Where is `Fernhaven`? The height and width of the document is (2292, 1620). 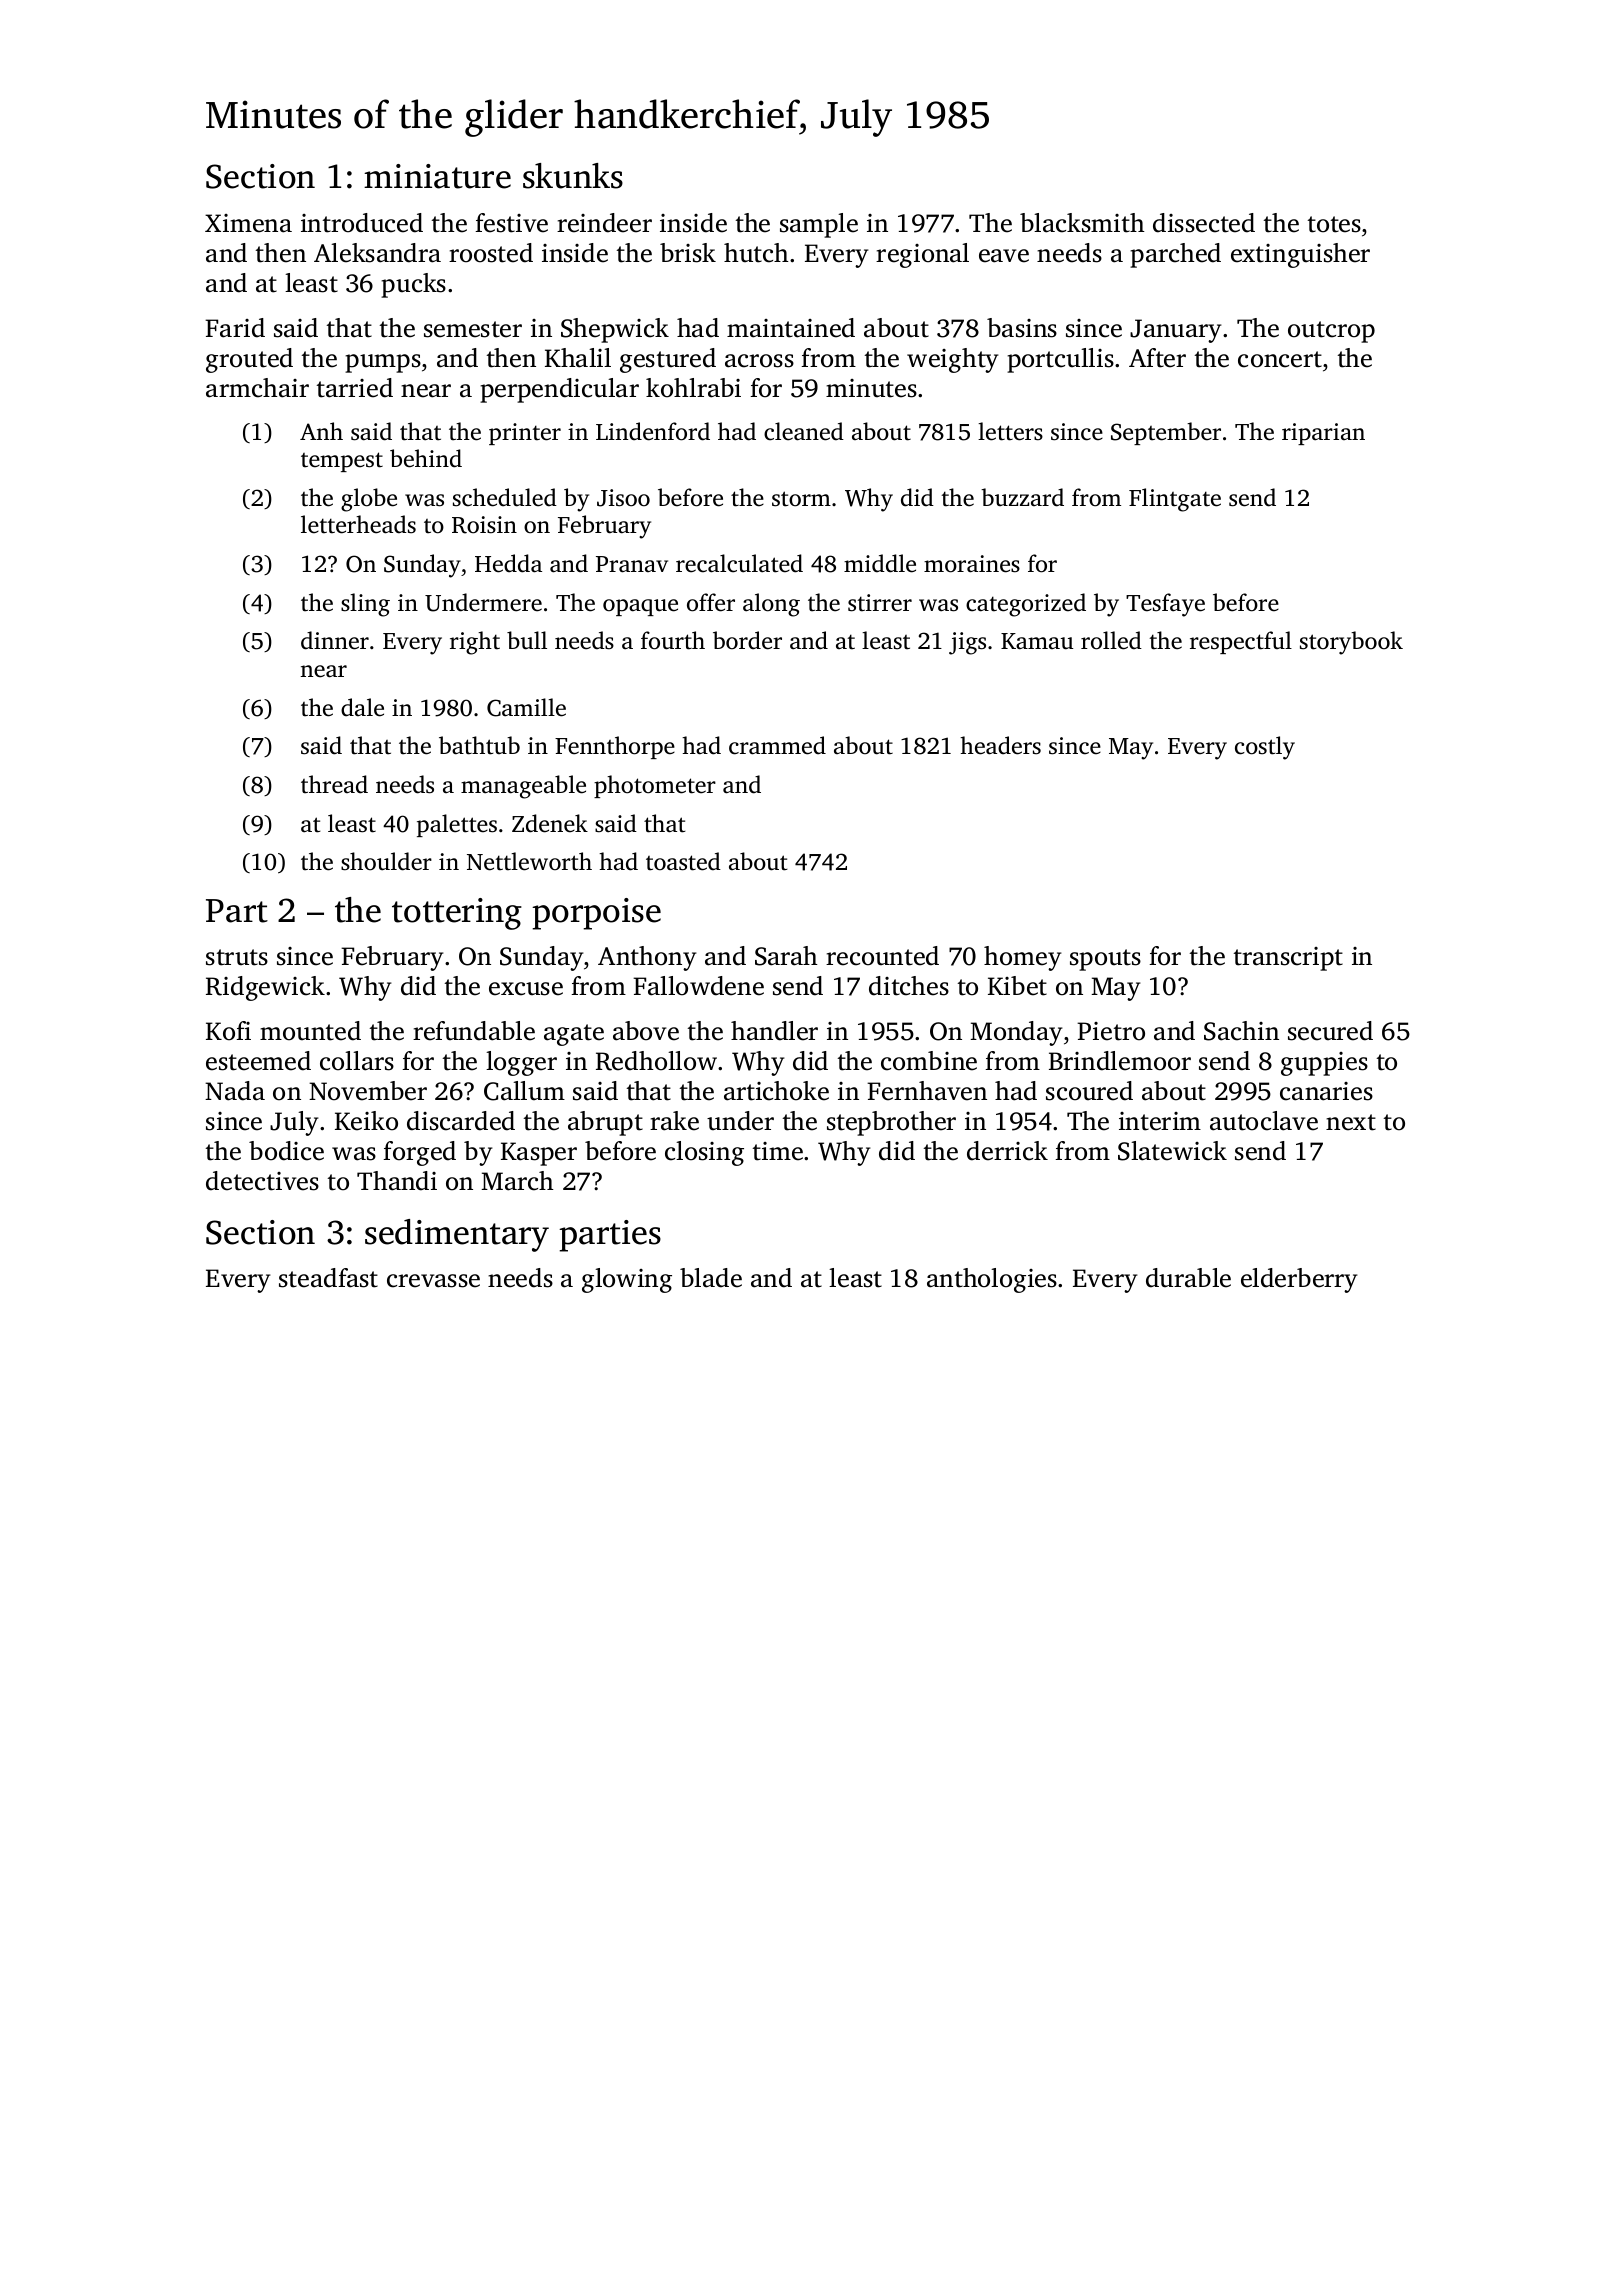
Fernhaven is located at coordinates (927, 1091).
